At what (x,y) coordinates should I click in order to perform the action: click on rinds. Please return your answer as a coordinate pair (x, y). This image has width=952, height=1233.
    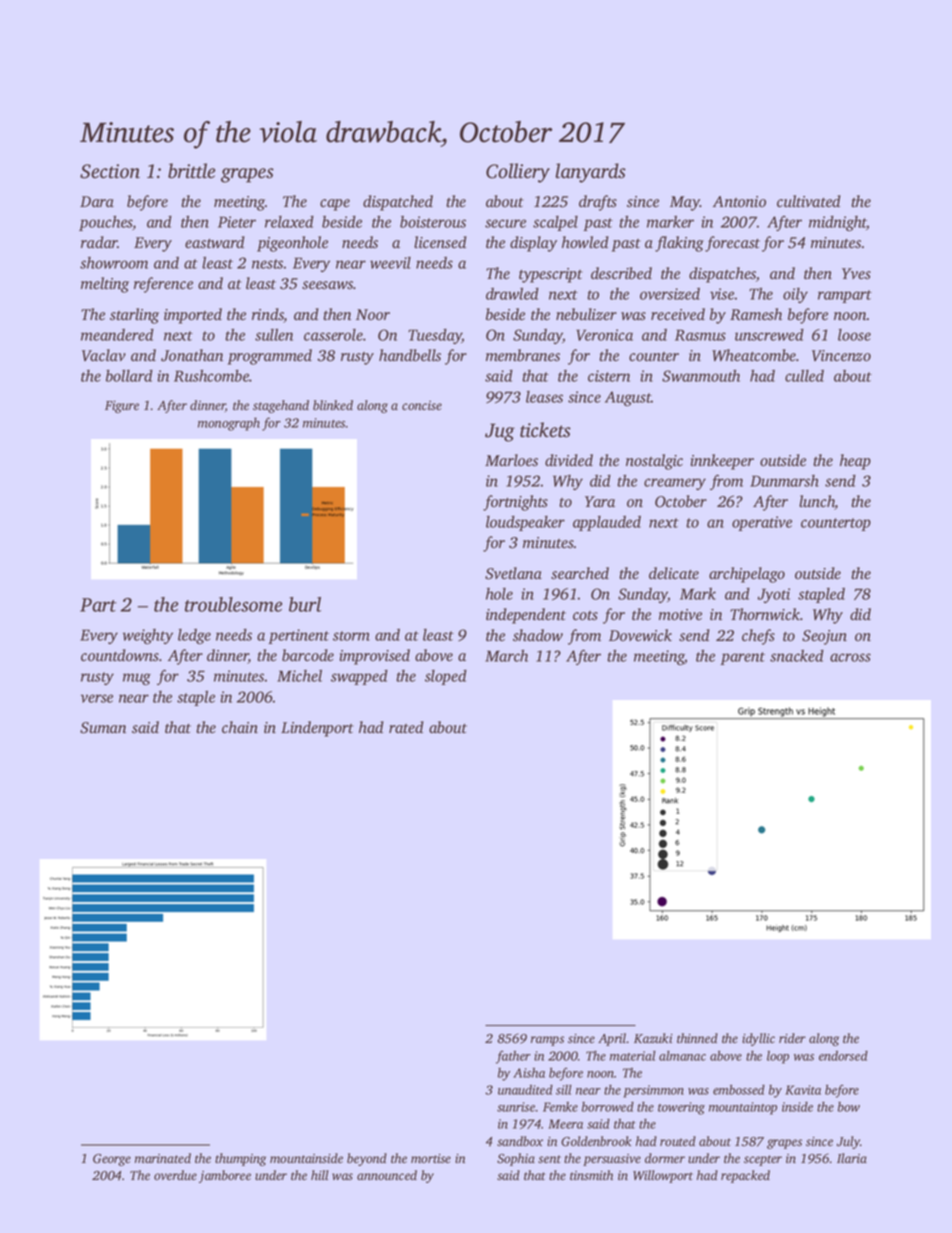
    Looking at the image, I should click on (268, 315).
